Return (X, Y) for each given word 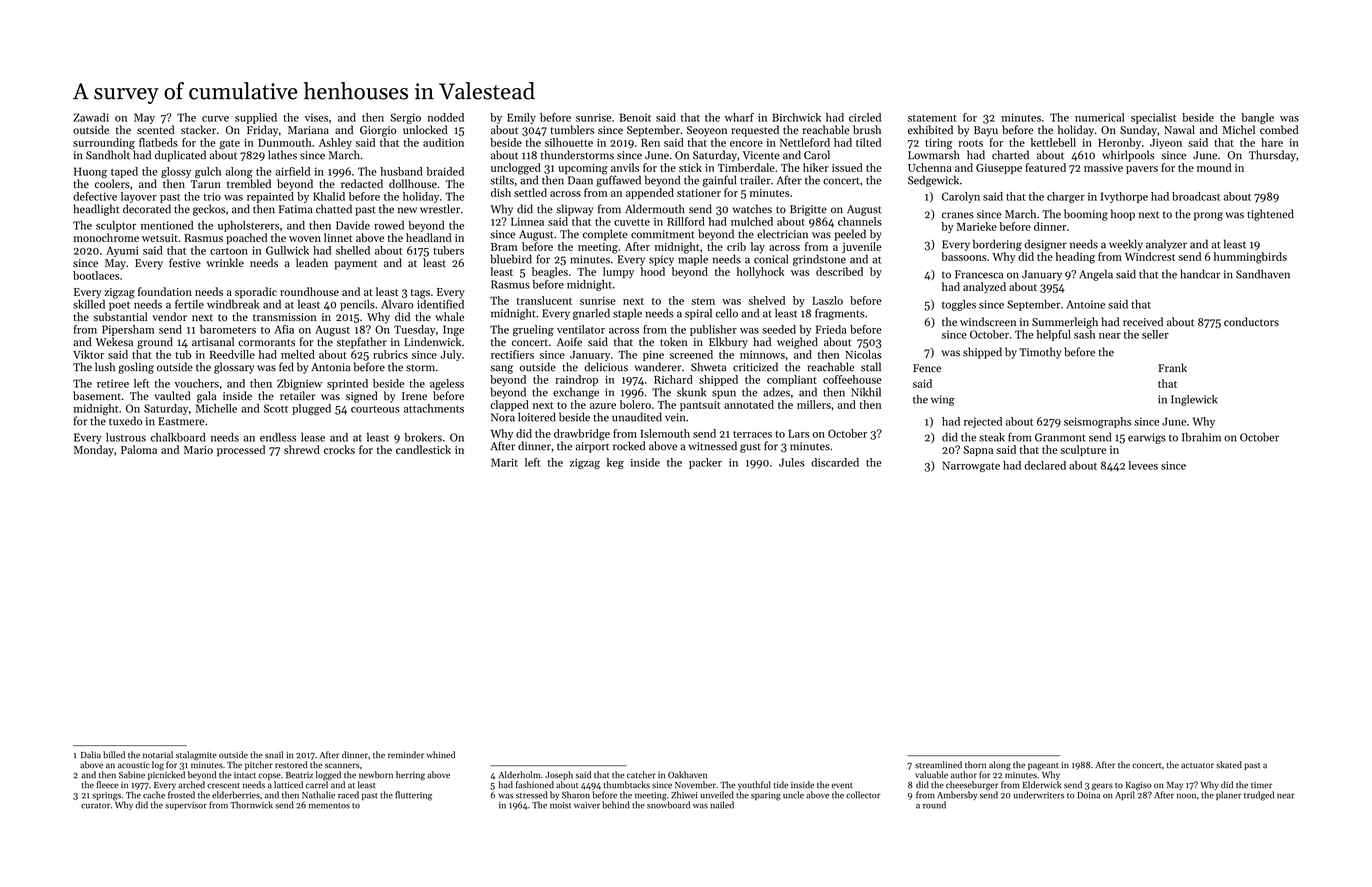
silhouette (569, 142)
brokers (423, 437)
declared (1045, 465)
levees (1143, 465)
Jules (791, 462)
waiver (587, 805)
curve (215, 119)
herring (410, 776)
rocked (629, 446)
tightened (1270, 215)
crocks (339, 449)
